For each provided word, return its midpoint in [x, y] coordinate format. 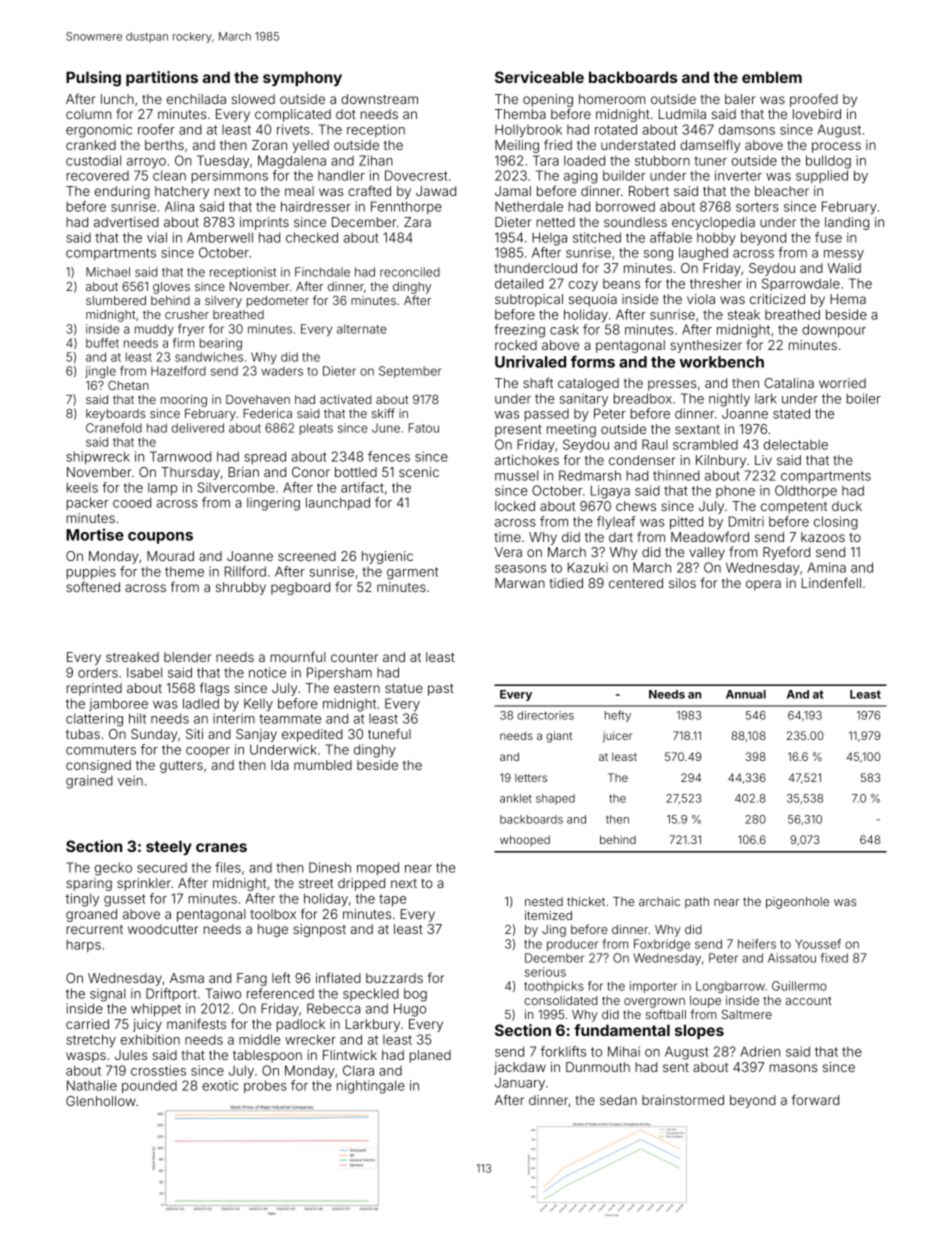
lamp [162, 488]
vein [130, 780]
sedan [618, 1100]
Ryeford [786, 553]
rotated [616, 129]
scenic [419, 472]
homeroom [612, 99]
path [697, 903]
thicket [586, 901]
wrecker [310, 1039]
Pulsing [93, 79]
